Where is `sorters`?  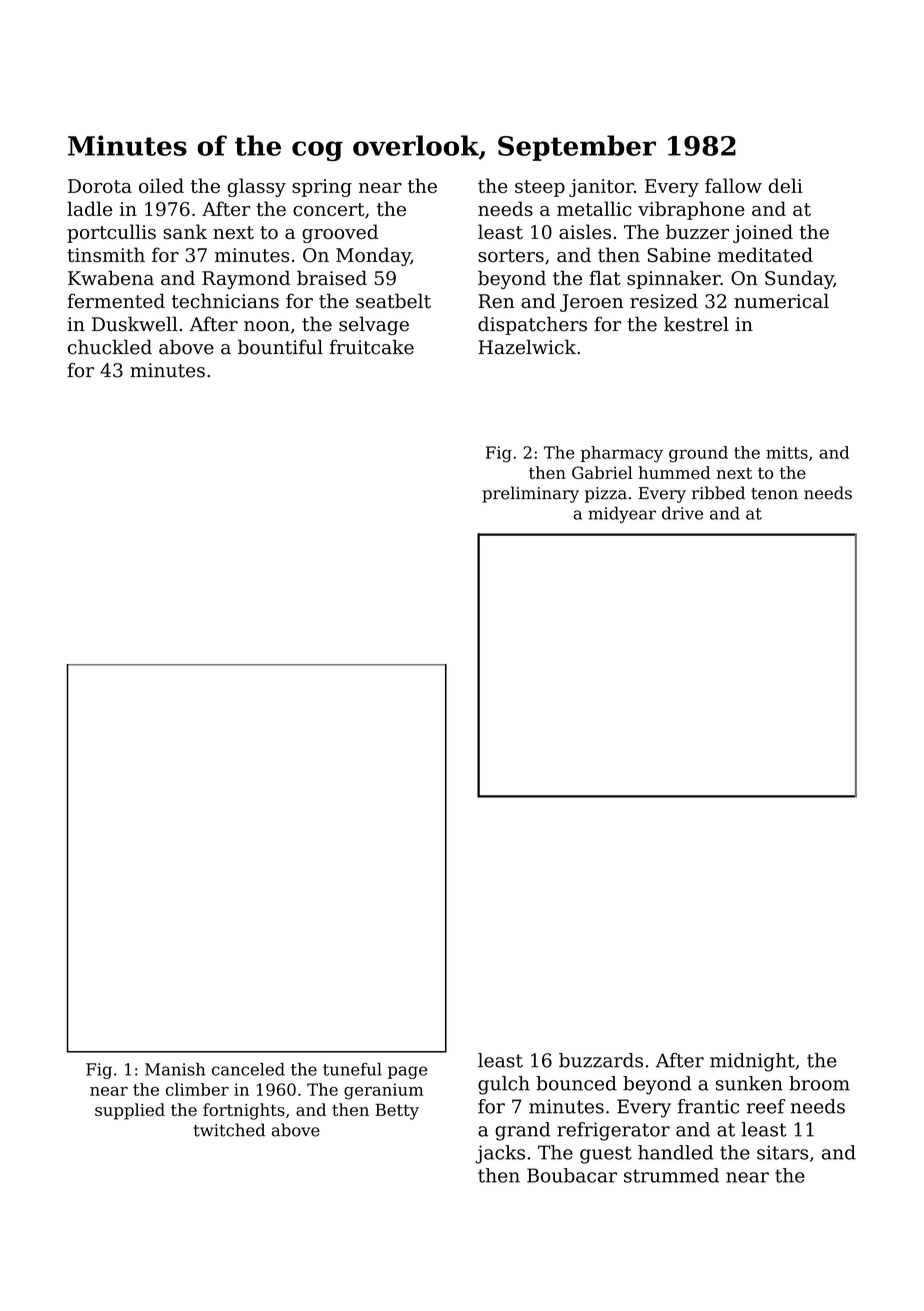 sorters is located at coordinates (511, 256).
